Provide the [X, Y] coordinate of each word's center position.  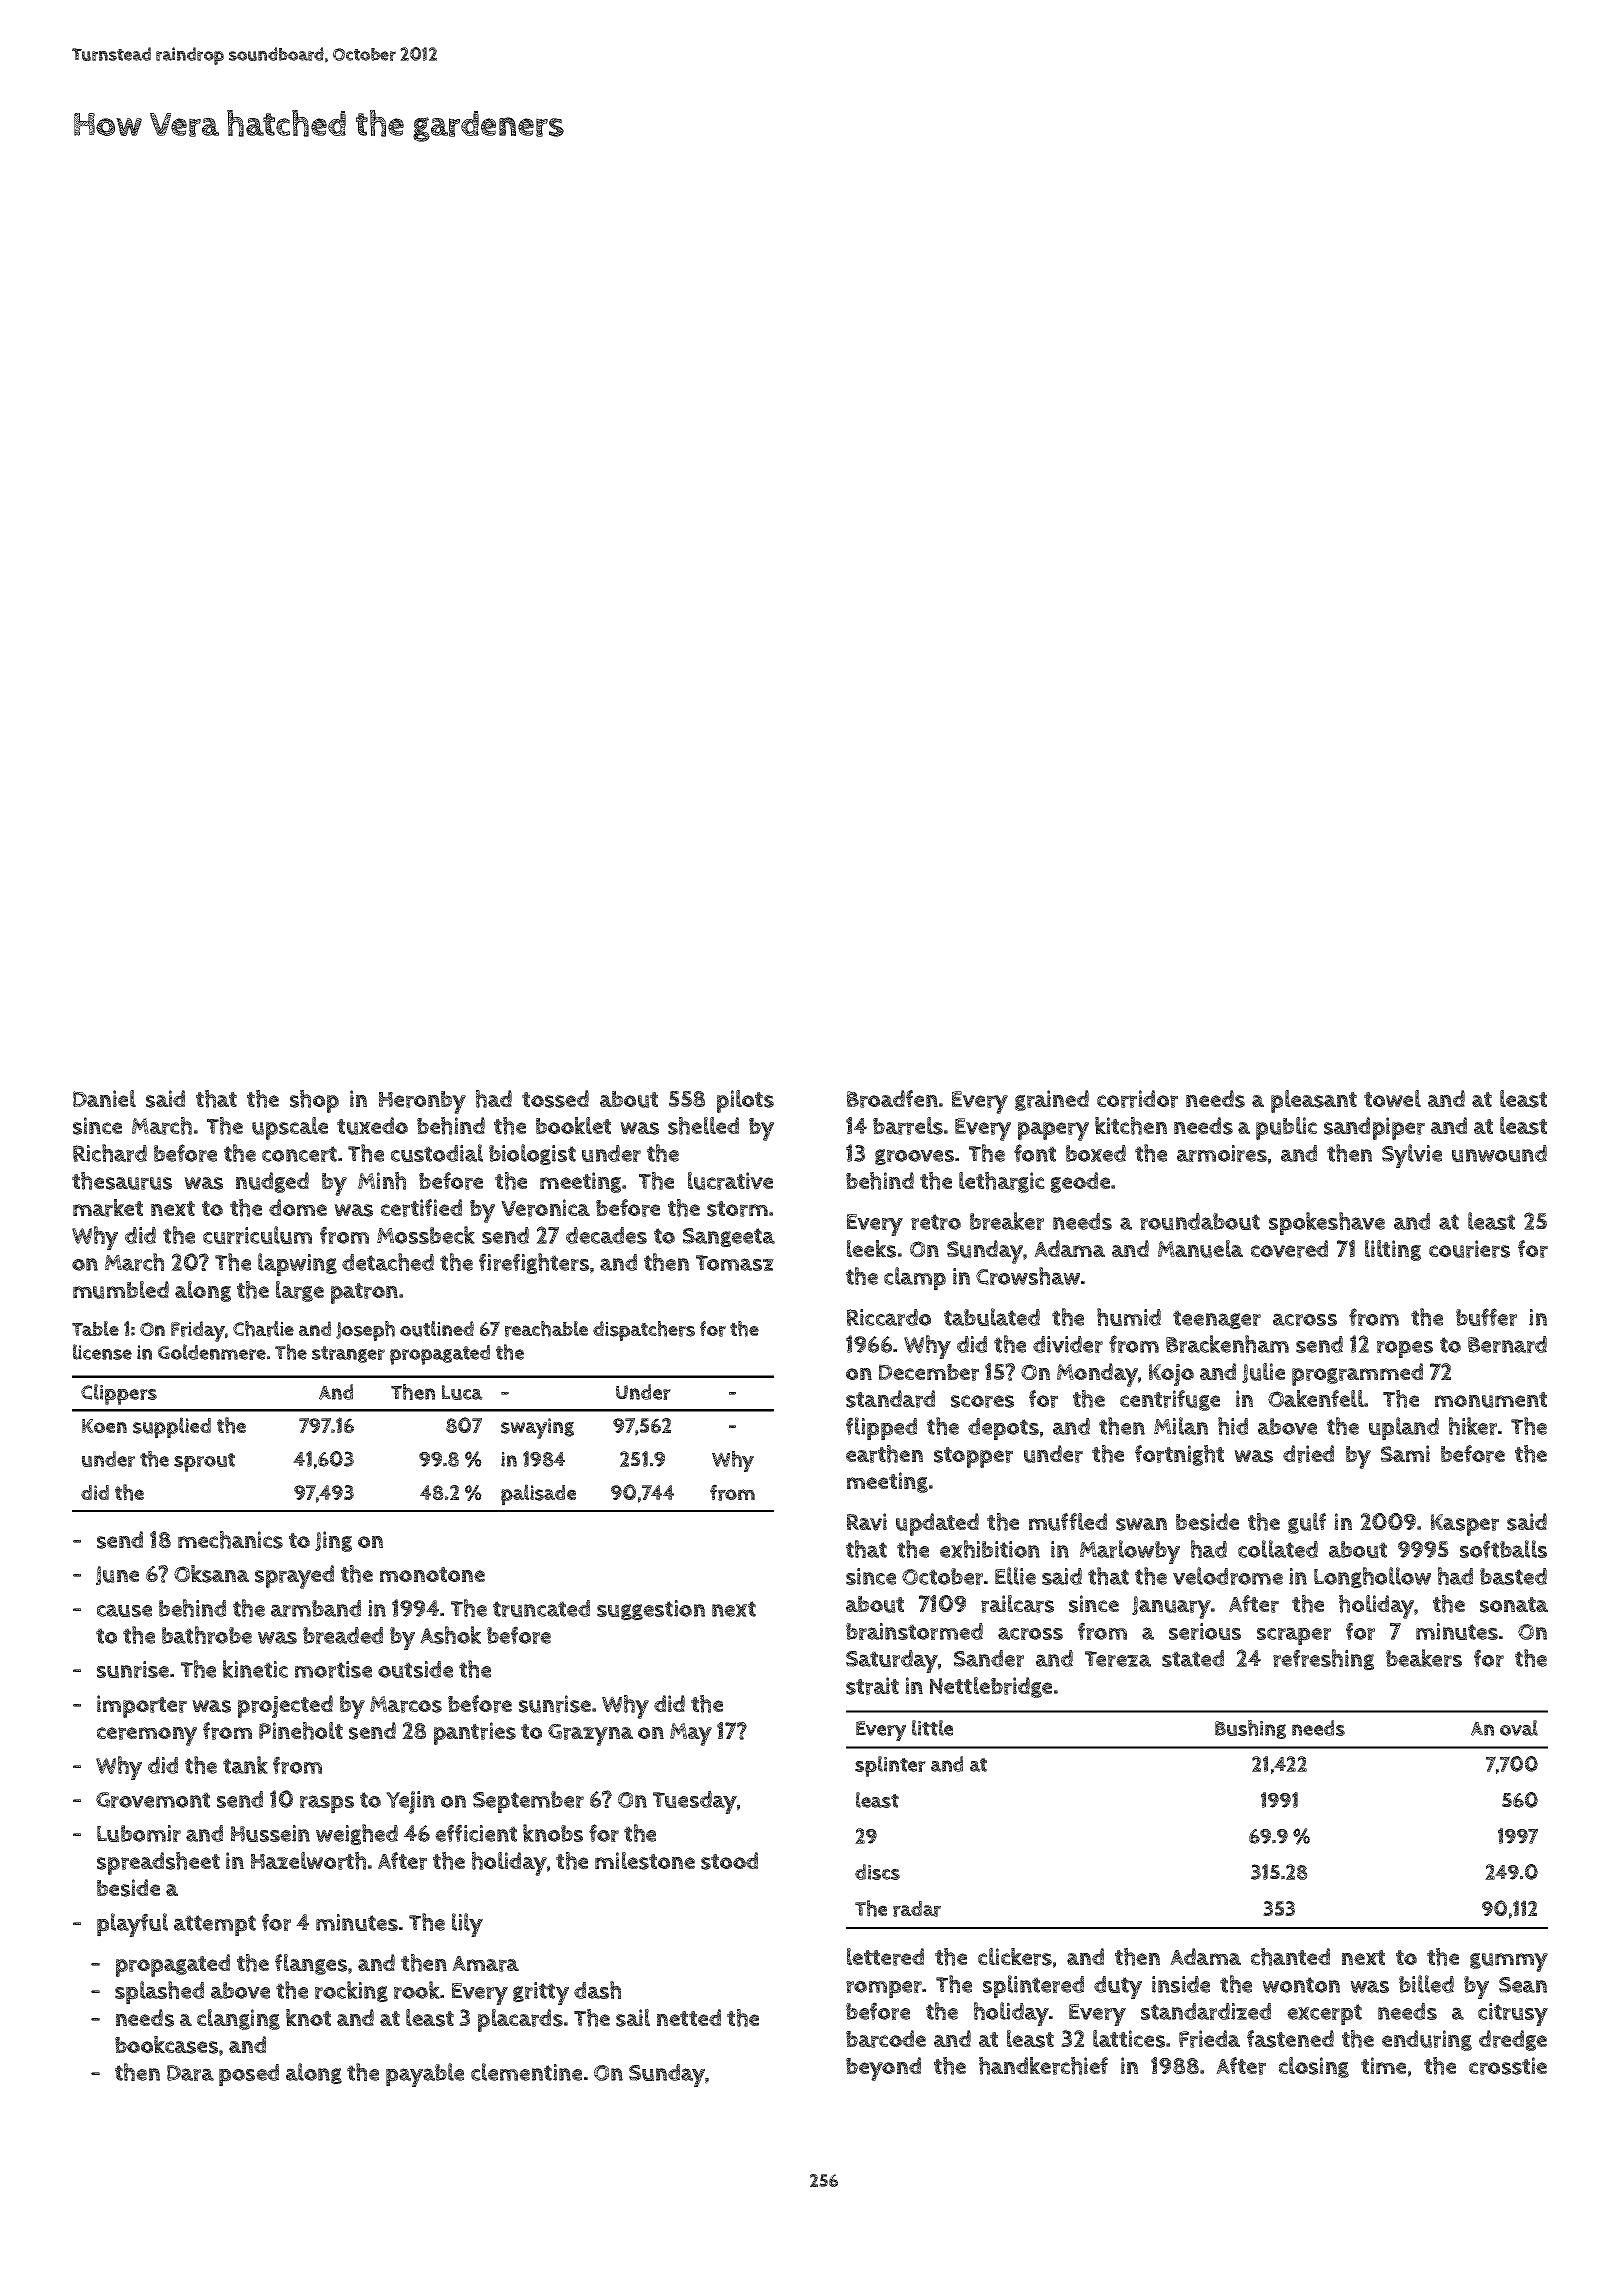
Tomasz [735, 1263]
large [300, 1291]
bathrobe [207, 1635]
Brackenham [1227, 1344]
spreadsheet [158, 1863]
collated [1278, 1549]
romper [884, 1990]
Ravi [867, 1522]
